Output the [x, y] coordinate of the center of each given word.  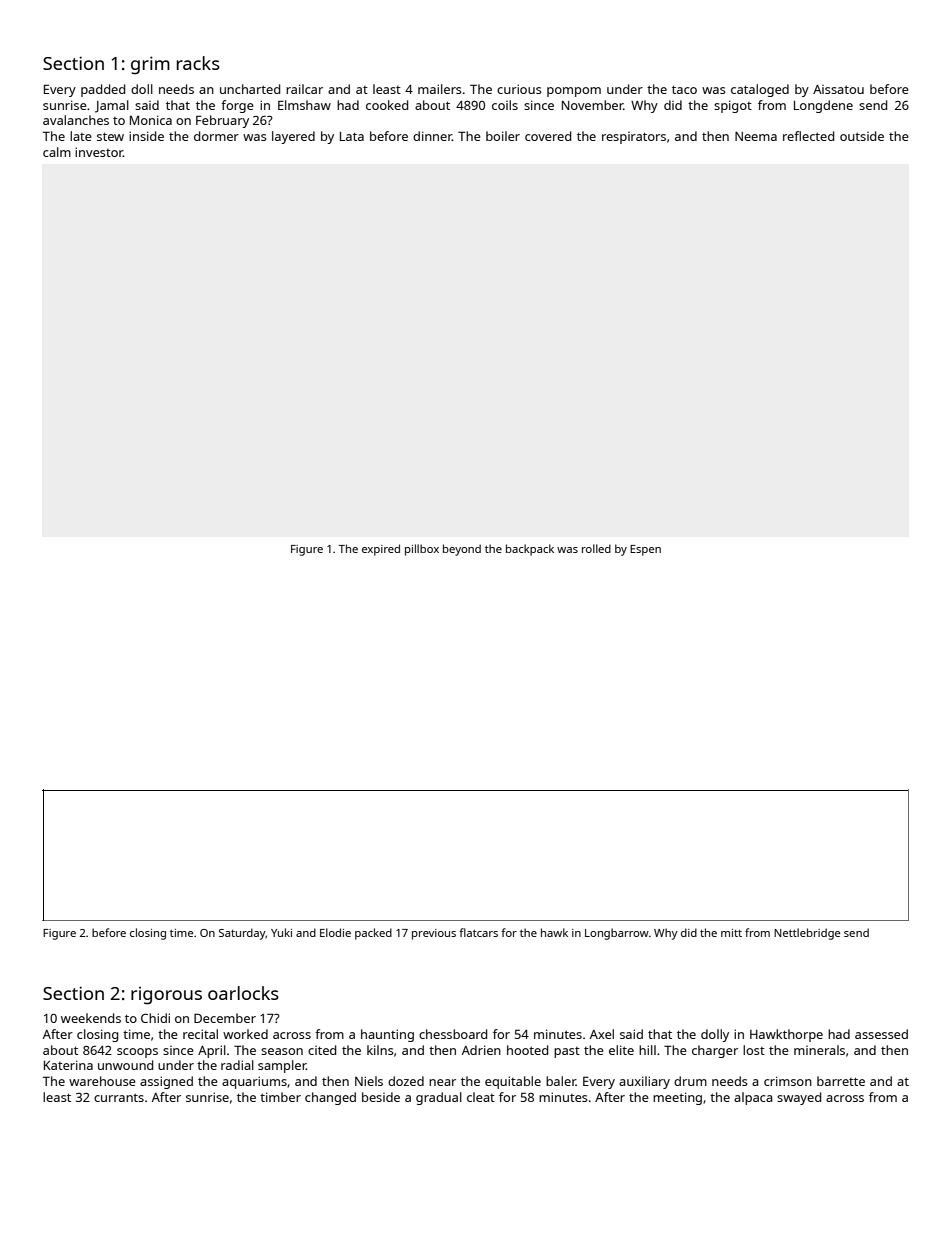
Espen [645, 550]
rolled [596, 548]
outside [862, 136]
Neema [756, 136]
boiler [503, 136]
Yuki [281, 932]
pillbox [422, 550]
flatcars [478, 932]
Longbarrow [617, 934]
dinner [432, 136]
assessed [881, 1034]
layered [293, 137]
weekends [91, 1018]
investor [99, 152]
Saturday [242, 934]
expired [381, 550]
